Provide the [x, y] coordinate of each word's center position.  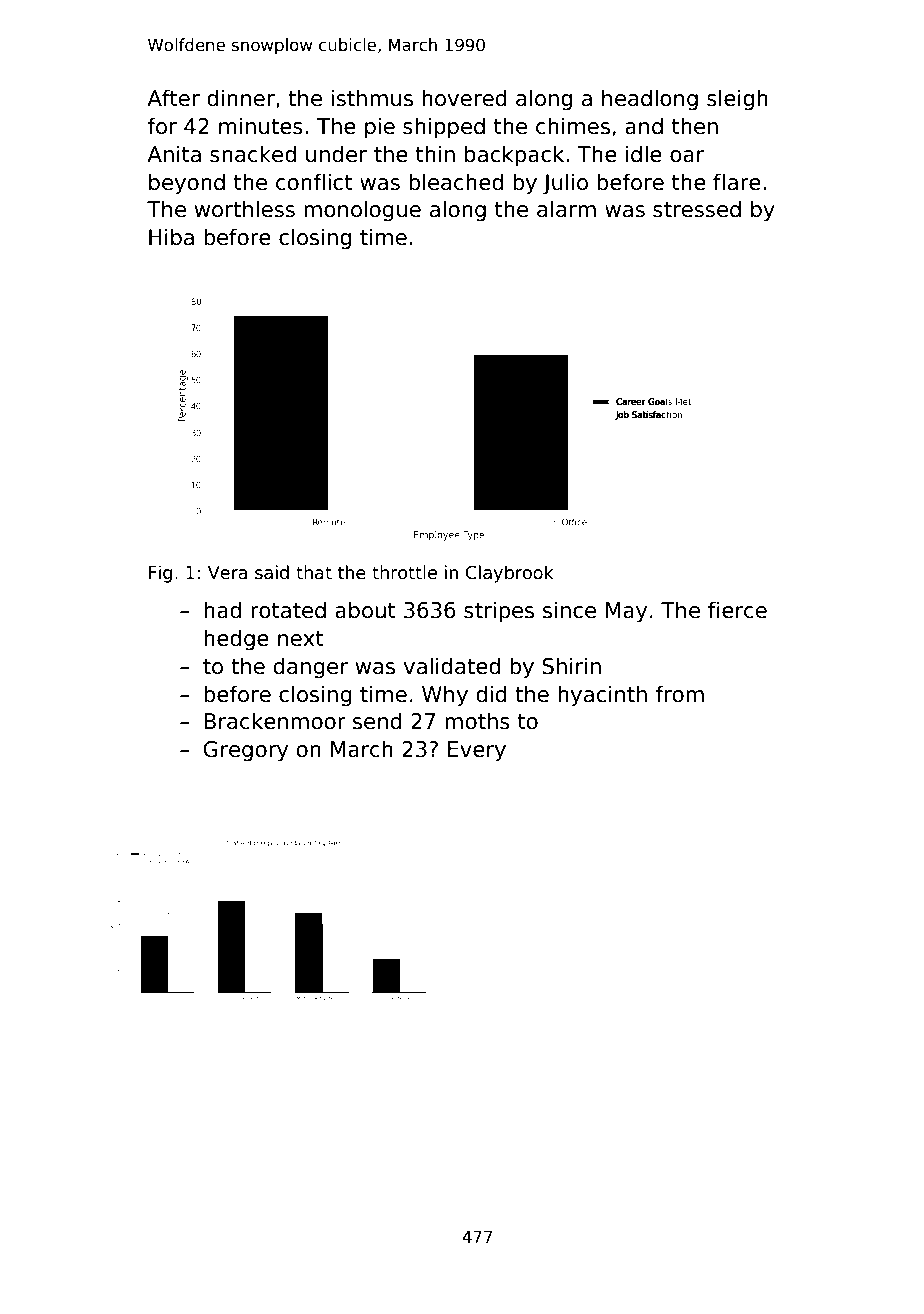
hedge [236, 640]
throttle [404, 572]
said [272, 572]
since [569, 610]
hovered [464, 98]
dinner [241, 98]
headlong [650, 100]
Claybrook [510, 574]
